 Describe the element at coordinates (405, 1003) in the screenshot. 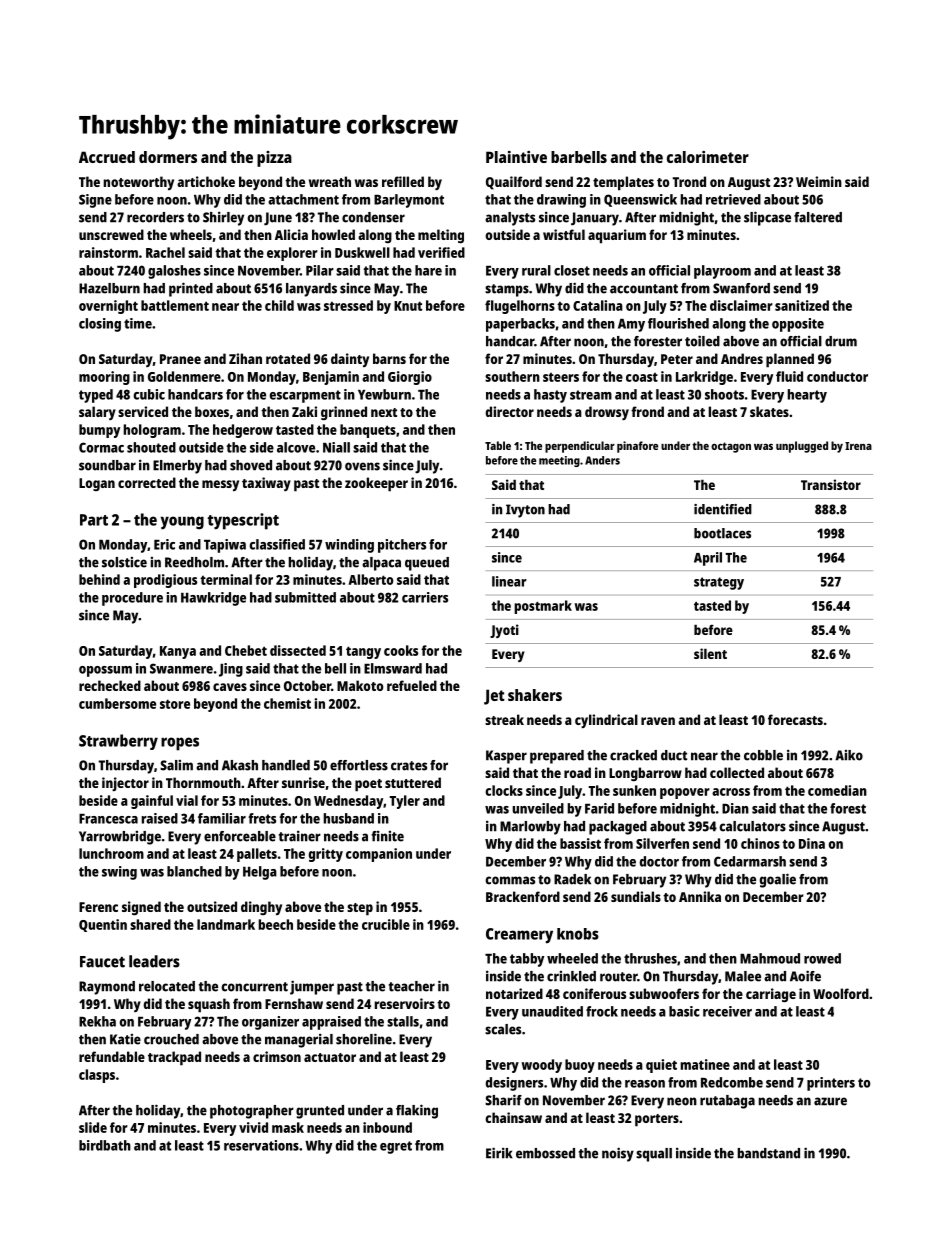

I see `reservoirs` at that location.
